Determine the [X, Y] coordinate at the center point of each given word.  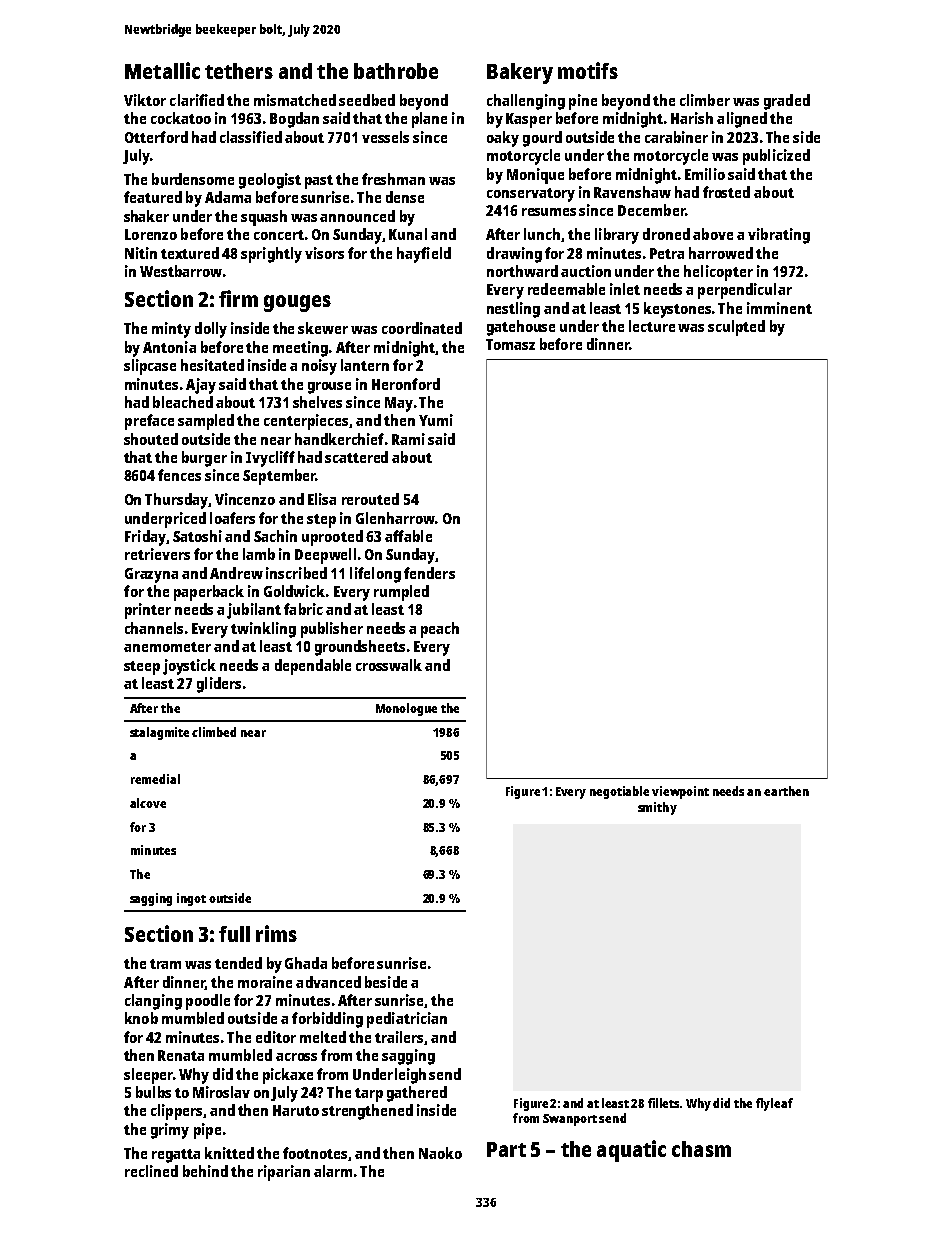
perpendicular [745, 291]
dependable [313, 667]
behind [205, 1171]
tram [165, 964]
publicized [776, 157]
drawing [514, 255]
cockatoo [181, 118]
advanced [328, 982]
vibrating [779, 236]
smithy [657, 808]
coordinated [422, 328]
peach [440, 630]
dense [405, 197]
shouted [151, 439]
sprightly [271, 255]
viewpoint [680, 792]
